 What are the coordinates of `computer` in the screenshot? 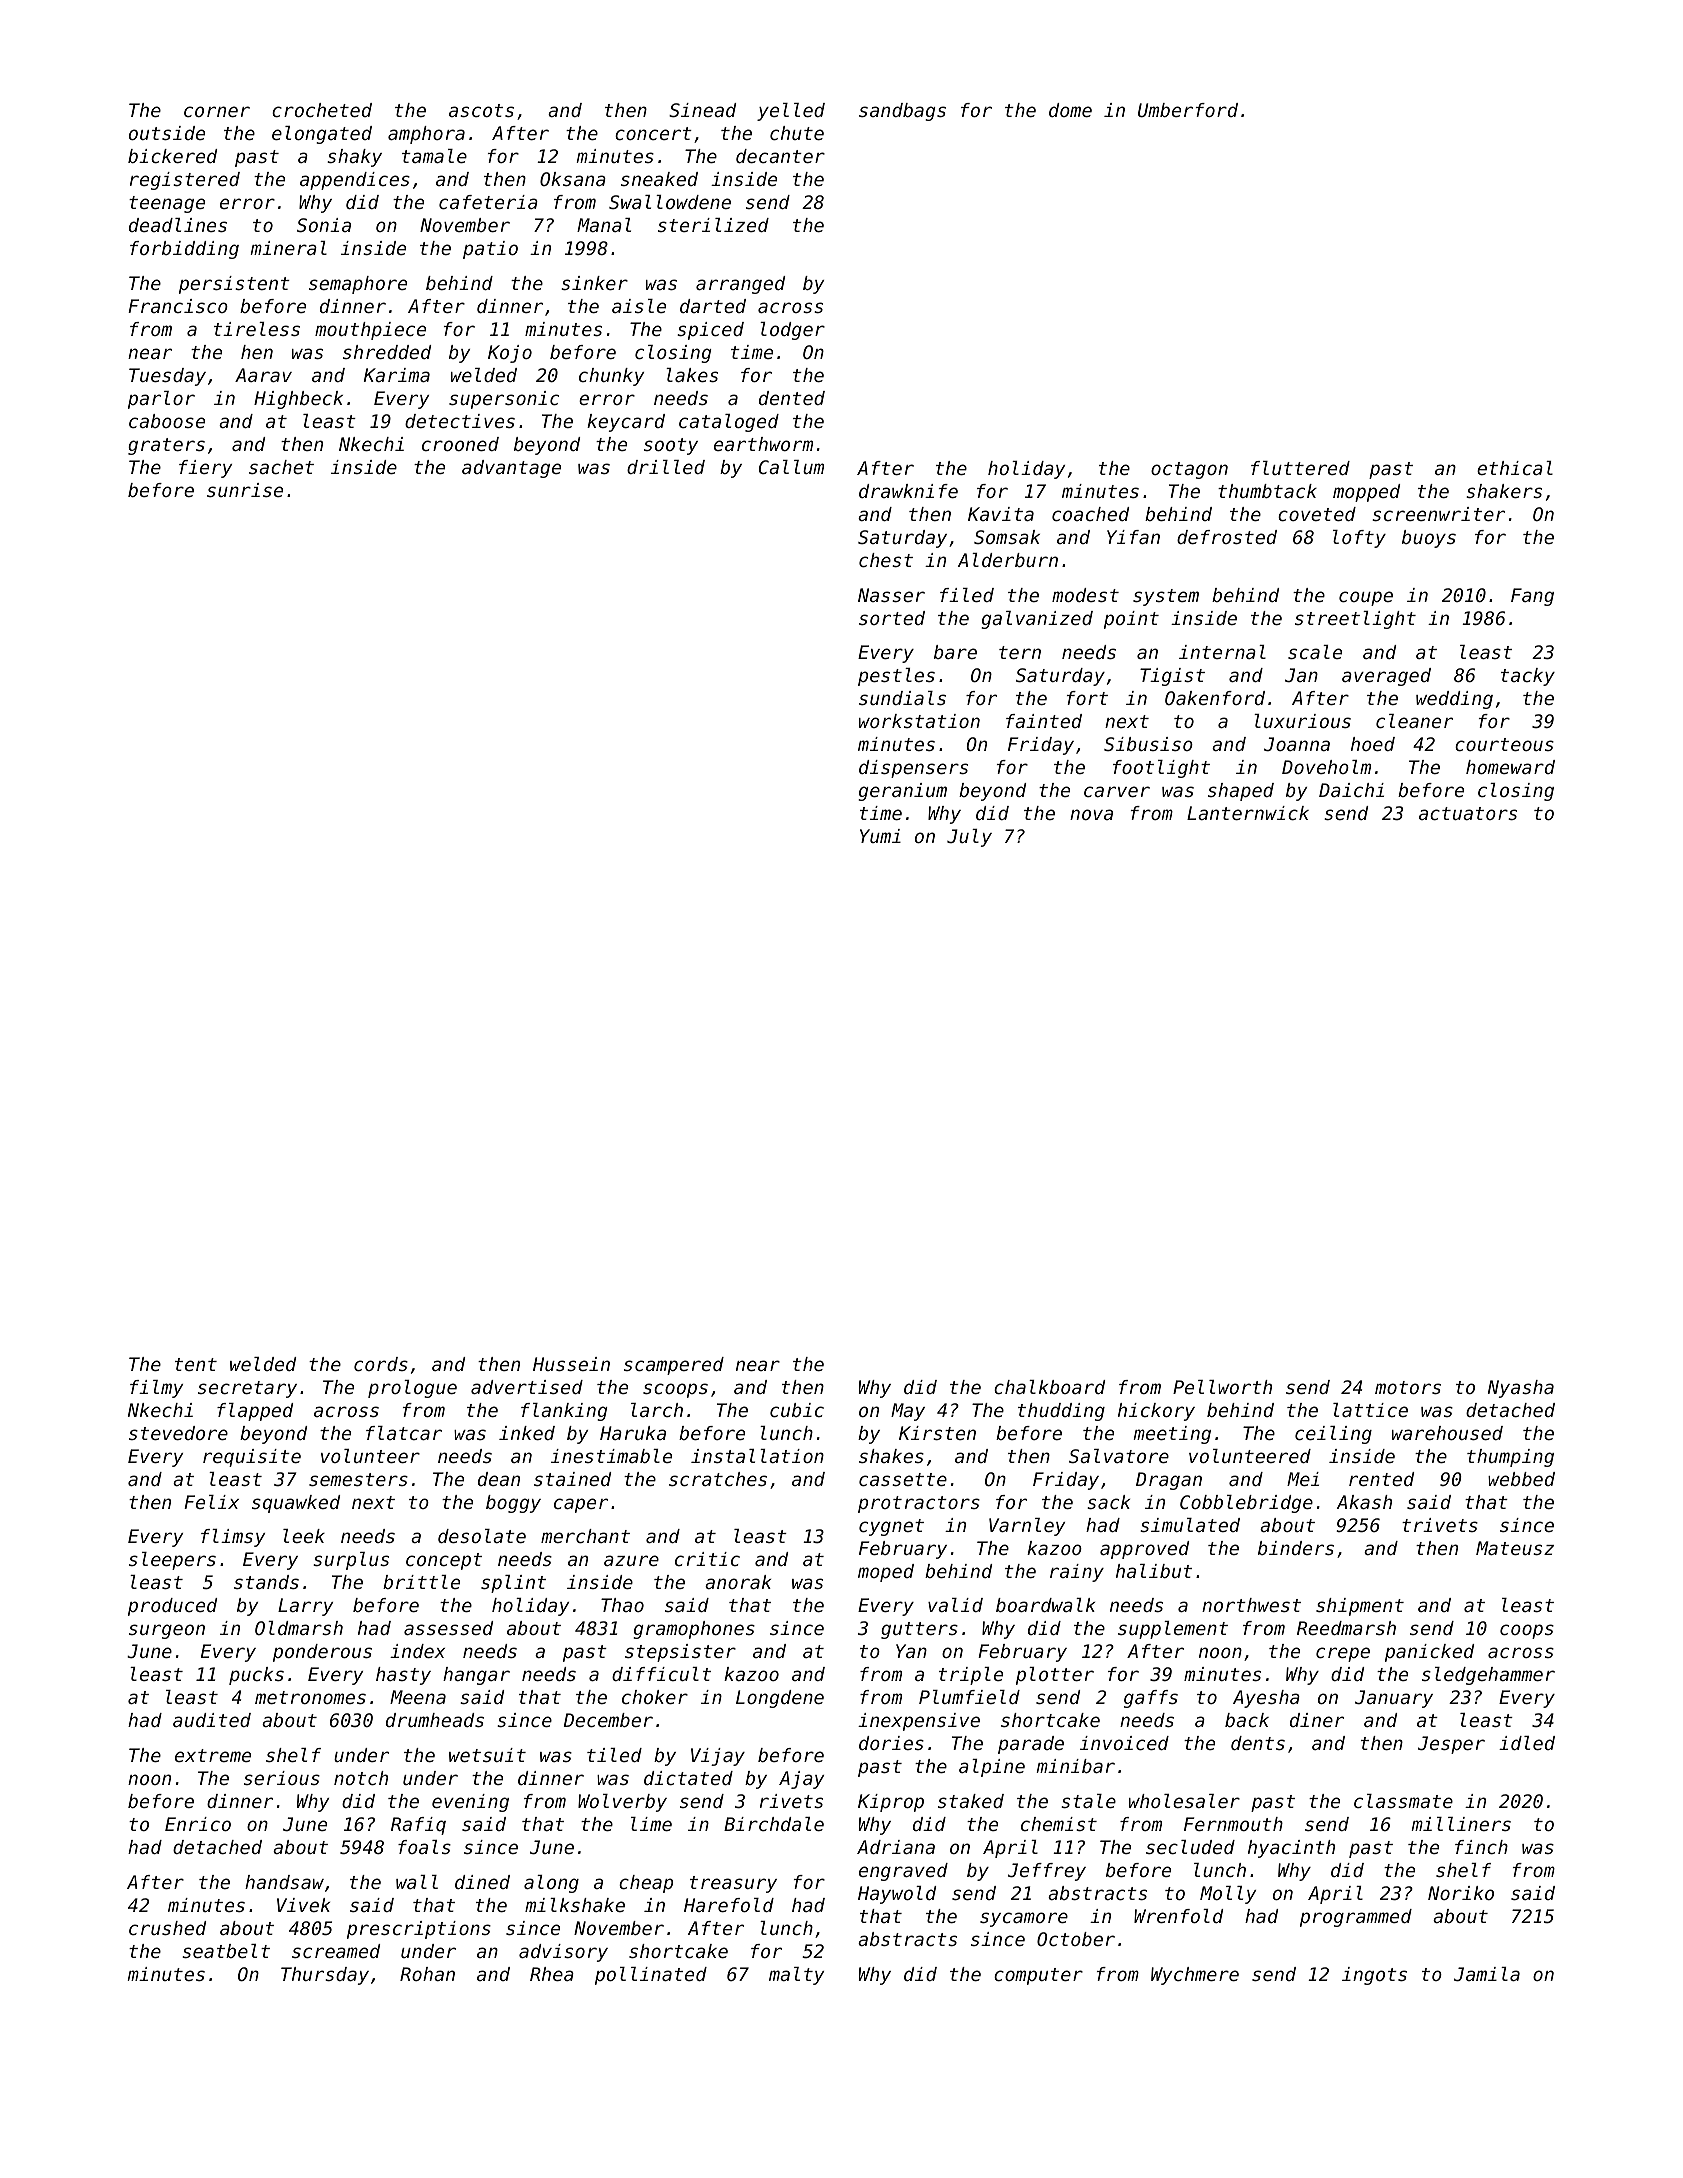 It's located at (1038, 1976).
